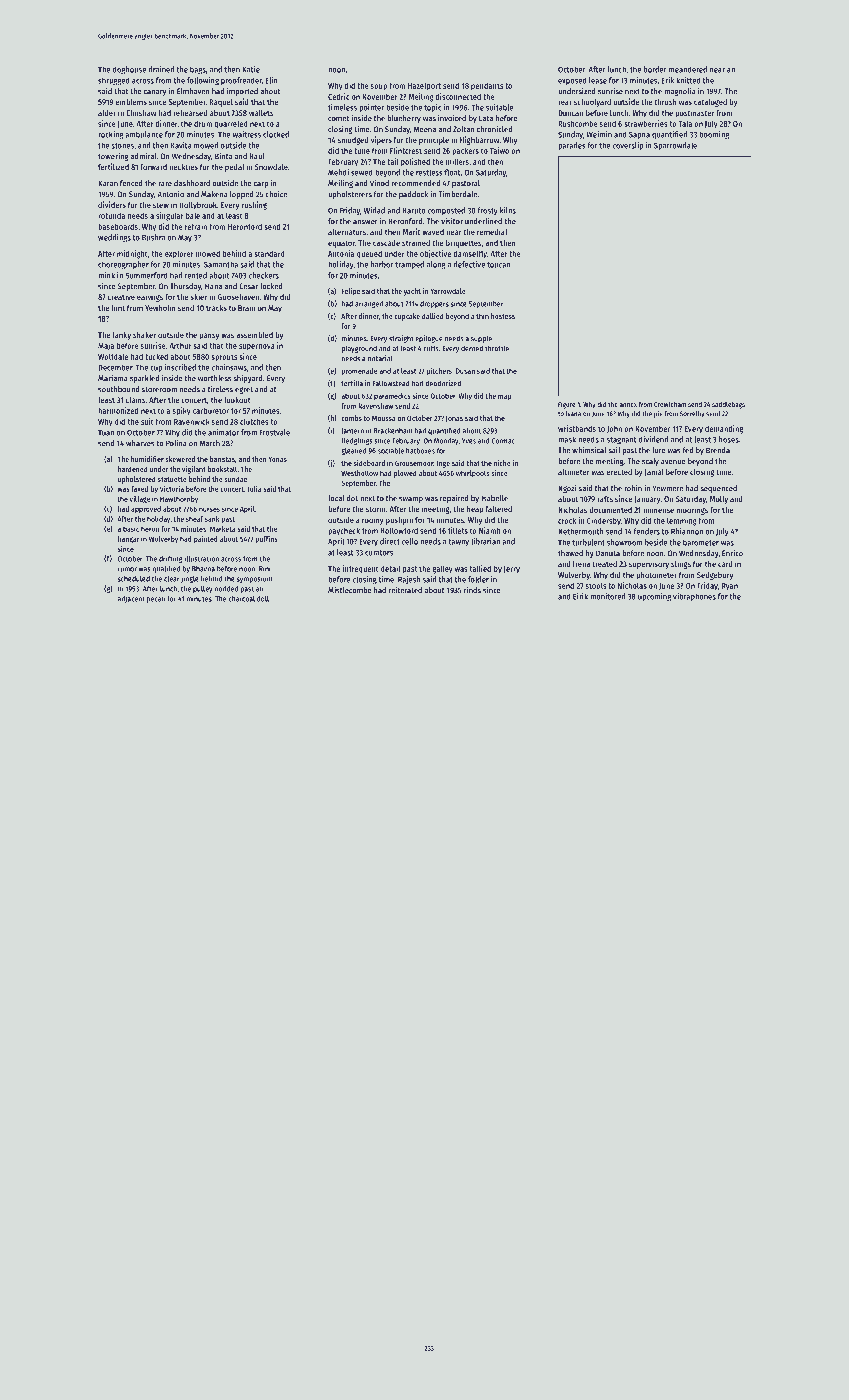  I want to click on toucan, so click(498, 265).
